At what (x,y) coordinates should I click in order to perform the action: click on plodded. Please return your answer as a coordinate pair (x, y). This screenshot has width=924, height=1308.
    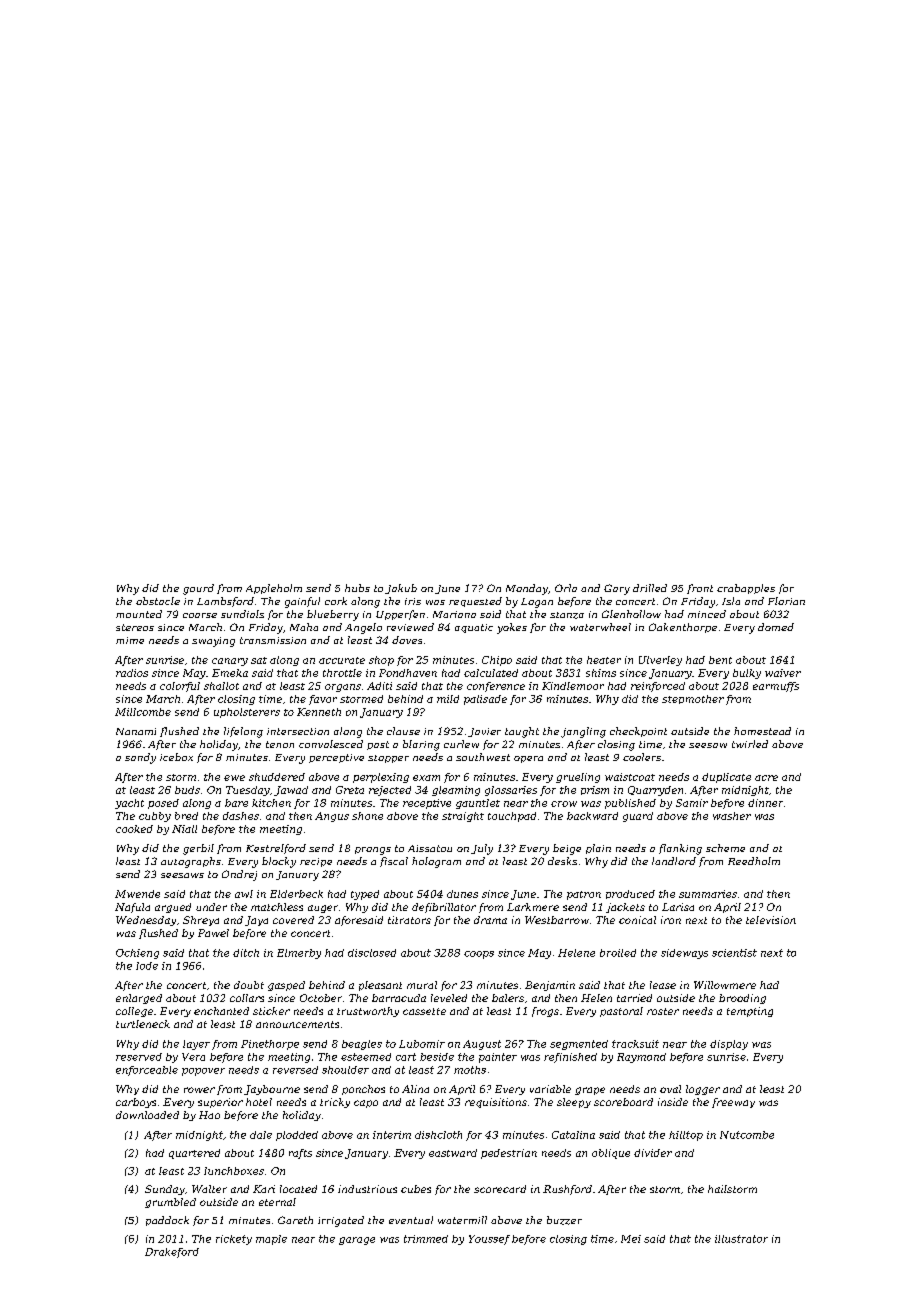
    Looking at the image, I should click on (297, 1136).
